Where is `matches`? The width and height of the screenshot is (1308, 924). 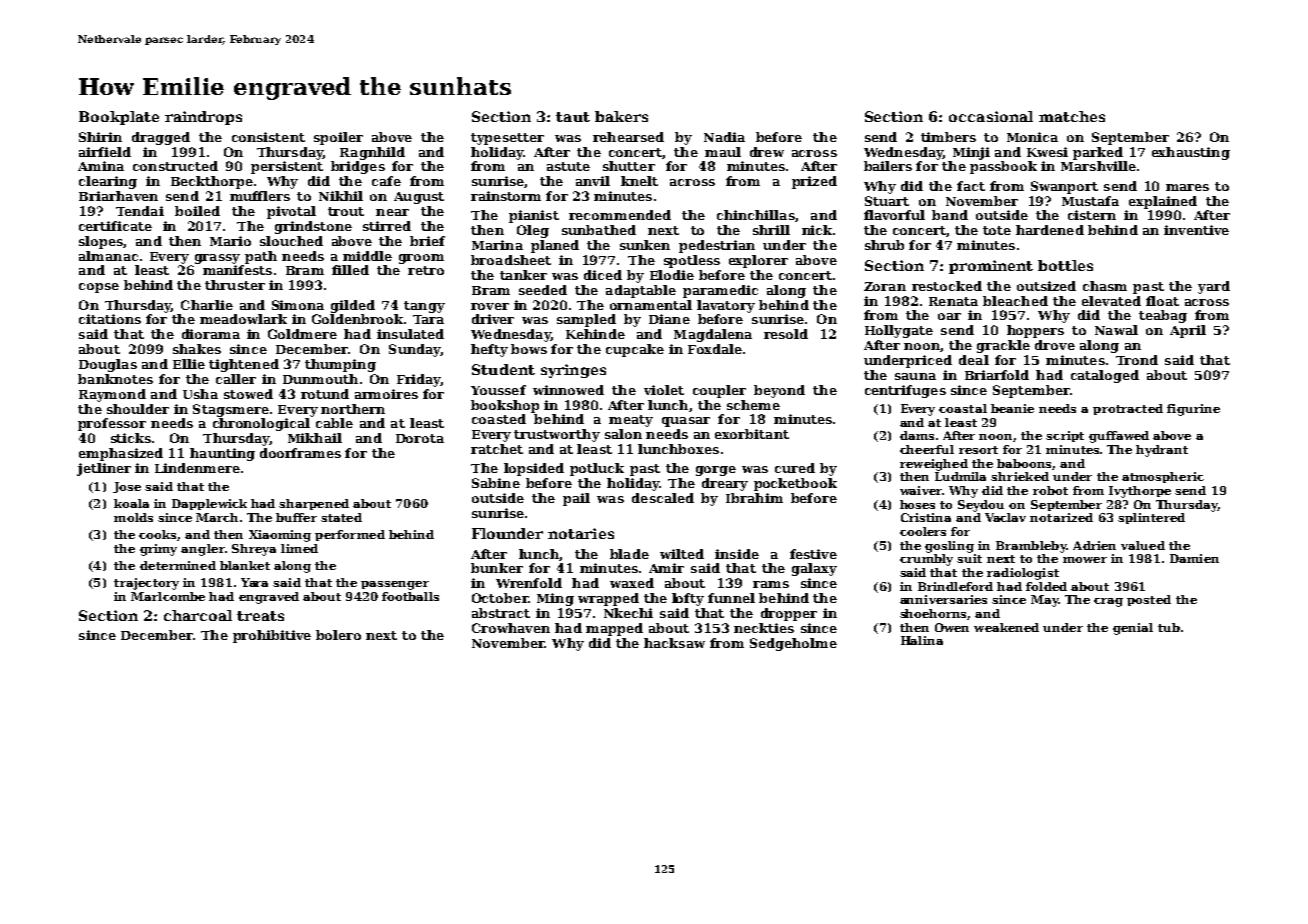
matches is located at coordinates (1072, 116).
